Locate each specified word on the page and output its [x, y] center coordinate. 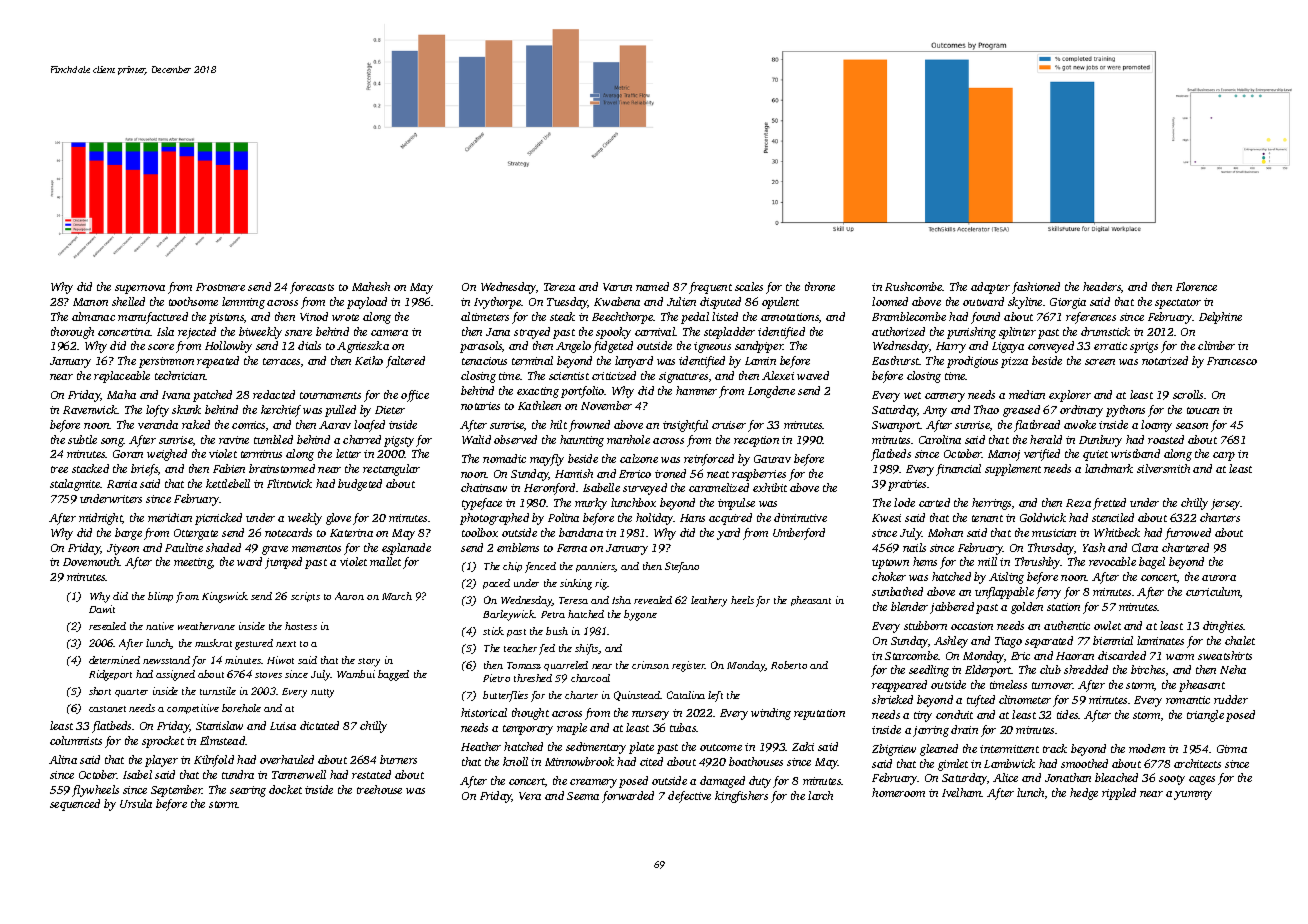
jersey [1226, 504]
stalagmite [75, 485]
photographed [494, 519]
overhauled [287, 759]
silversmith [1163, 468]
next [286, 644]
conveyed [1051, 347]
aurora [1219, 578]
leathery [709, 601]
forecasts [312, 288]
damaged [722, 782]
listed [725, 316]
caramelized [719, 487]
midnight [101, 519]
